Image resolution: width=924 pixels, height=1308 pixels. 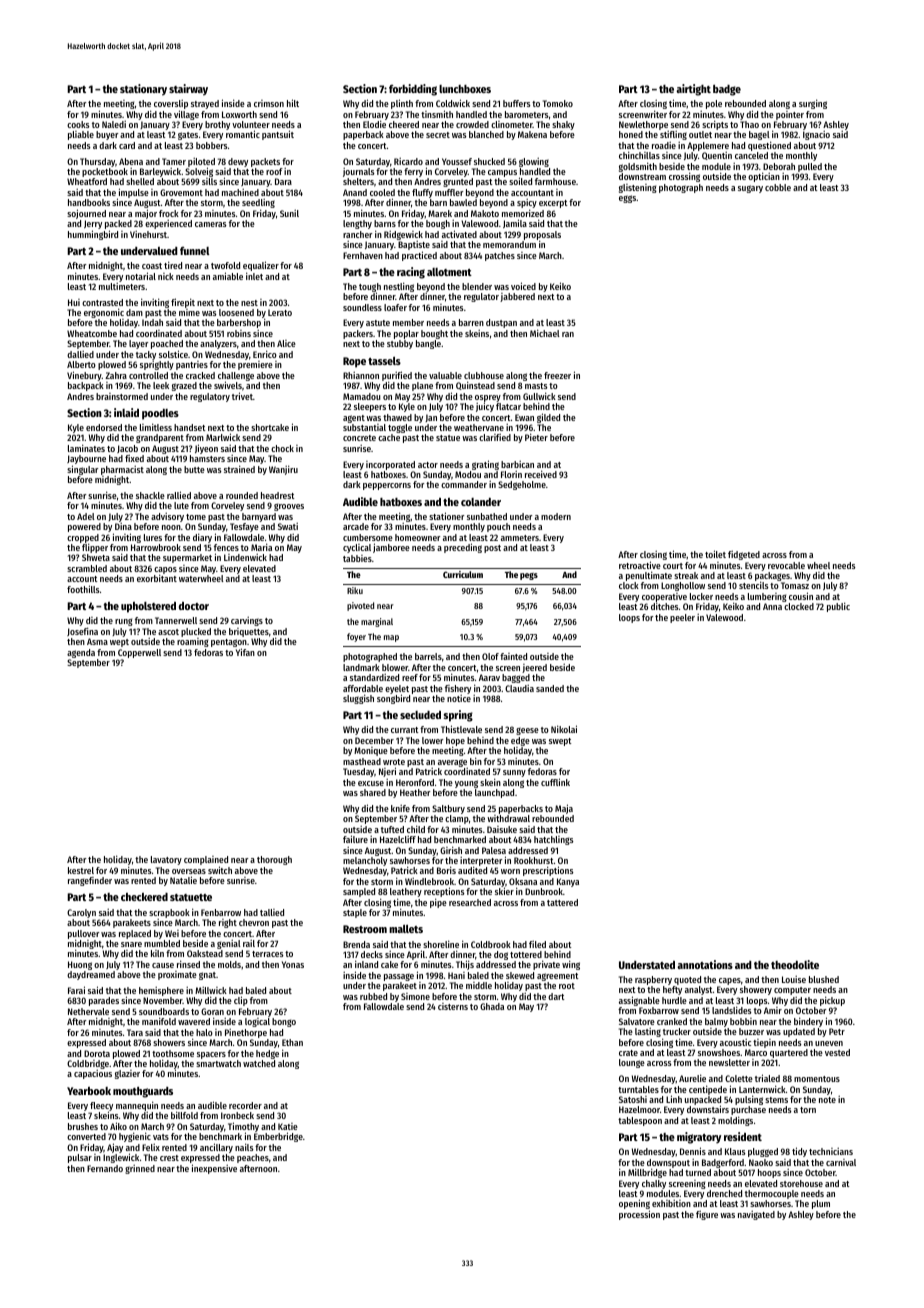 I want to click on Fernando, so click(x=105, y=1168).
